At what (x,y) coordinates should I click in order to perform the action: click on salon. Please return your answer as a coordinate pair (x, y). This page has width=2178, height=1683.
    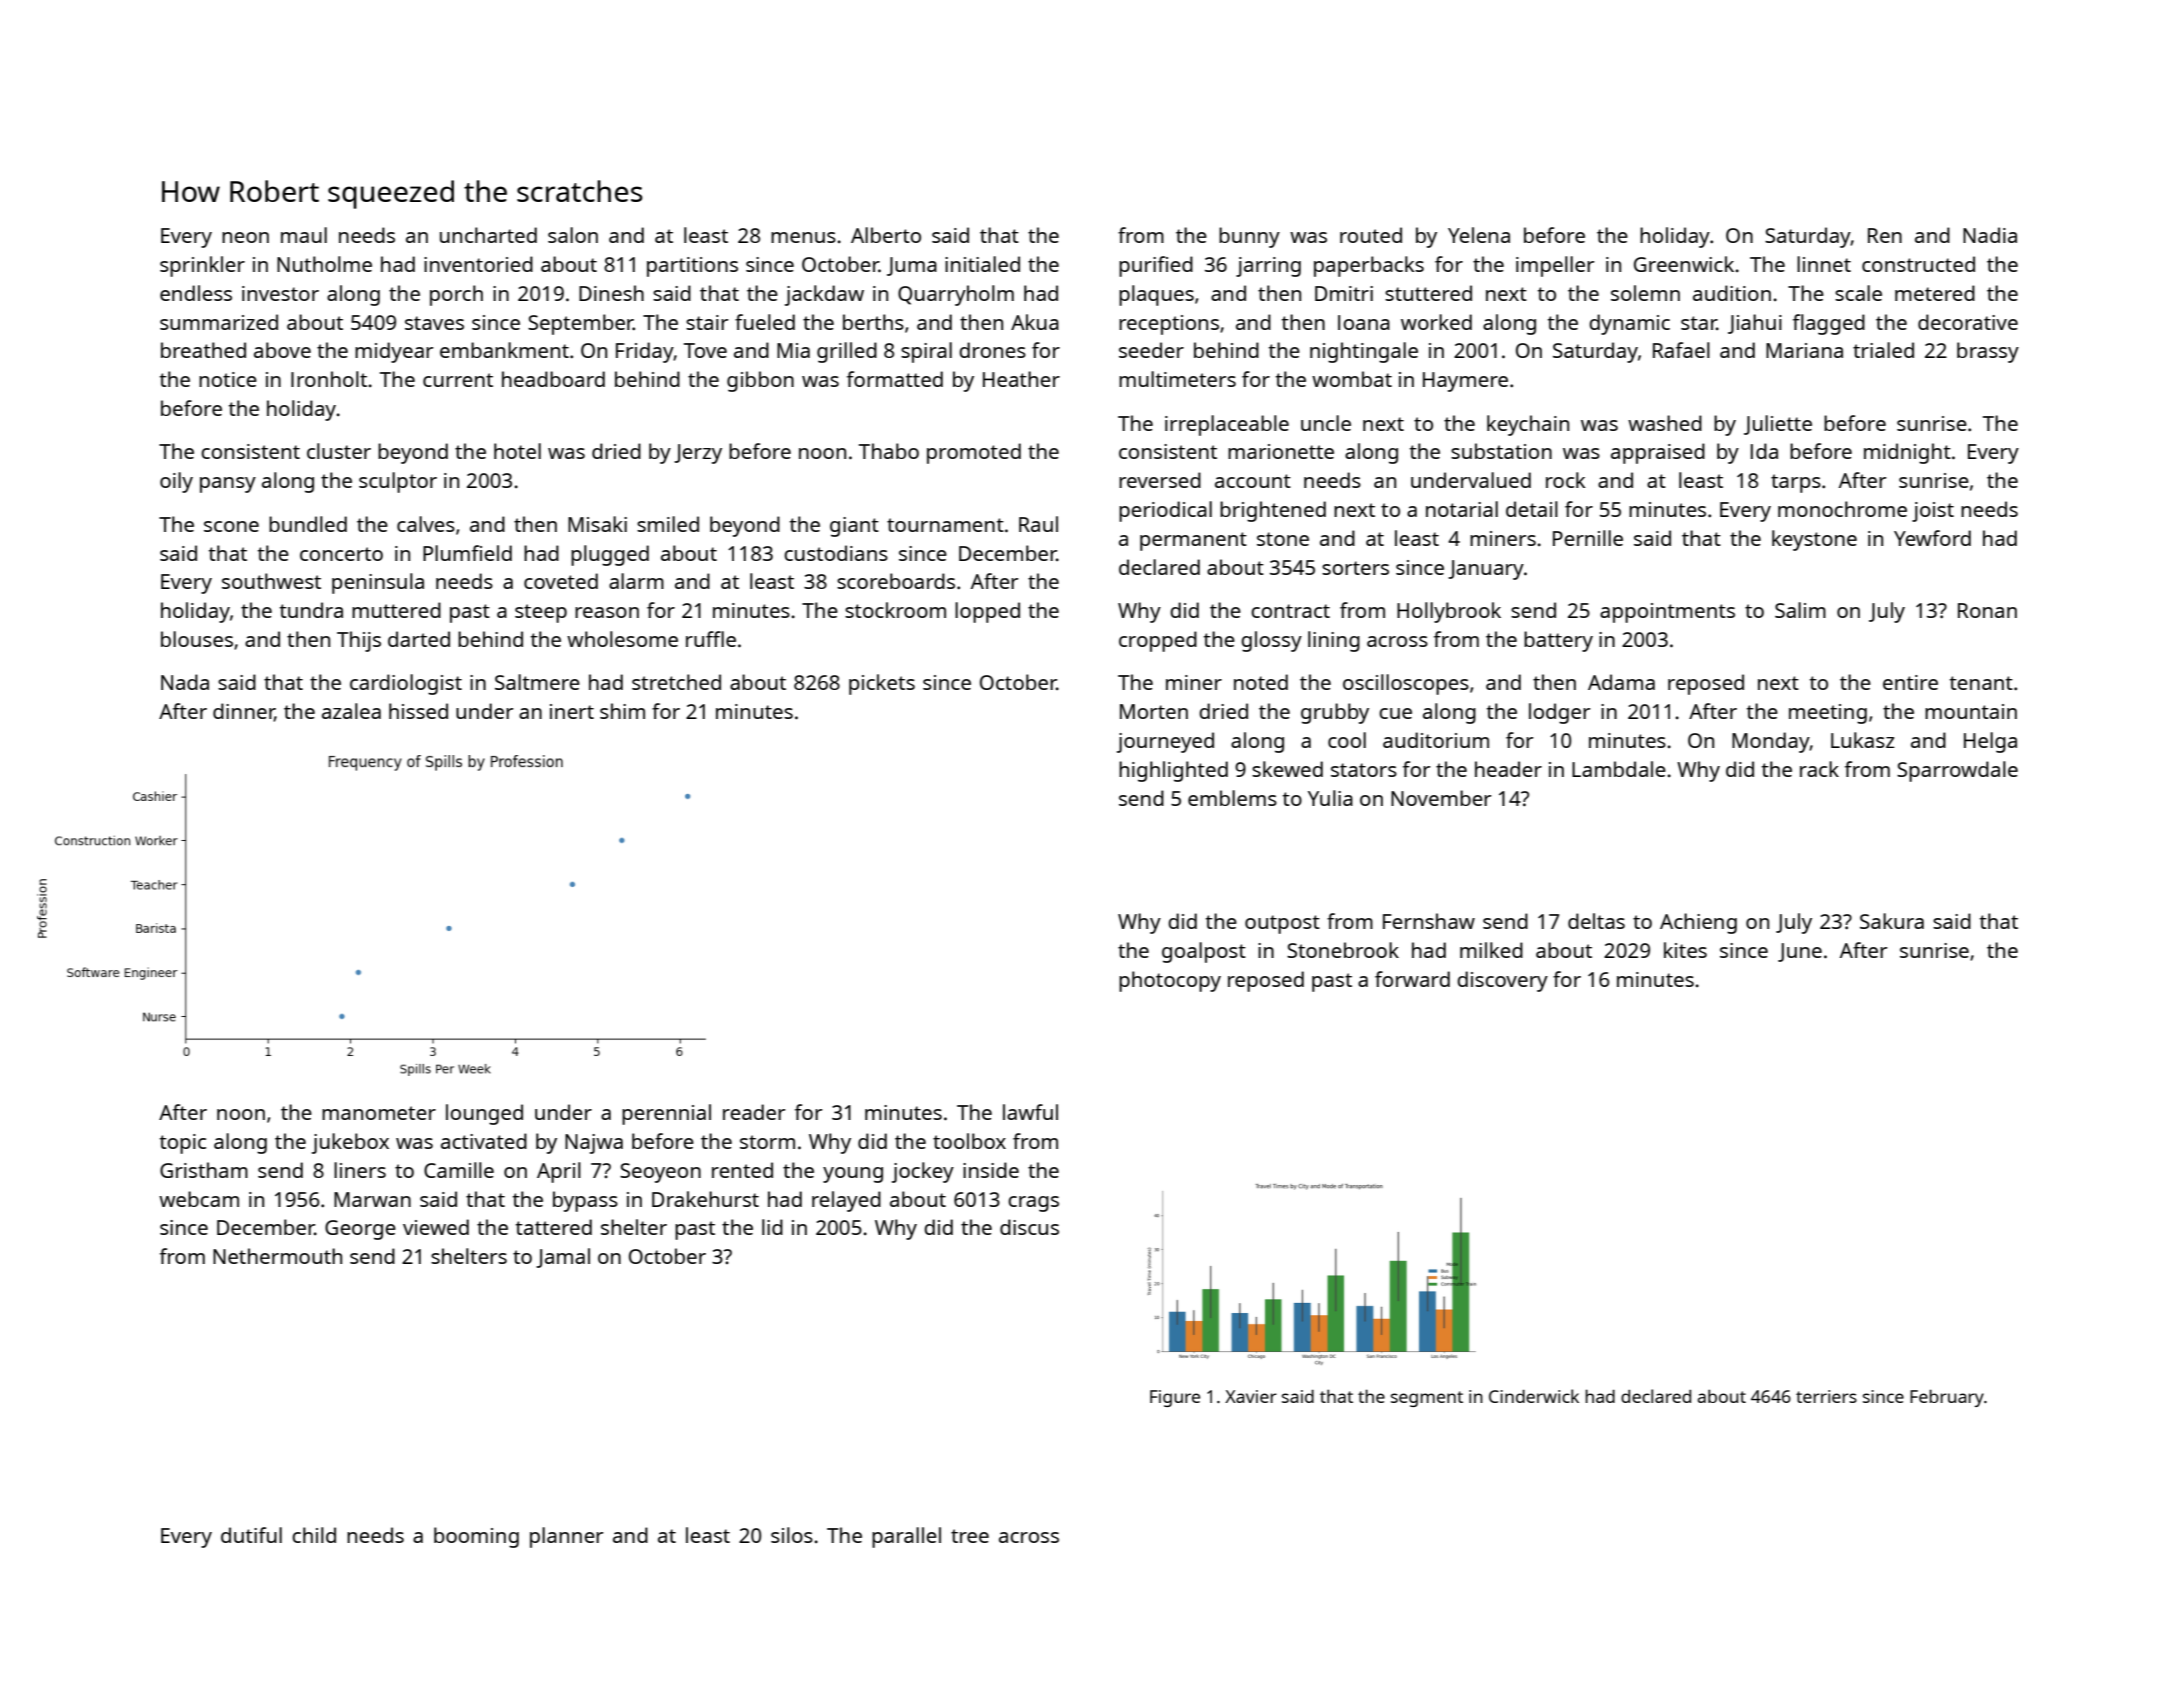
    Looking at the image, I should click on (573, 235).
